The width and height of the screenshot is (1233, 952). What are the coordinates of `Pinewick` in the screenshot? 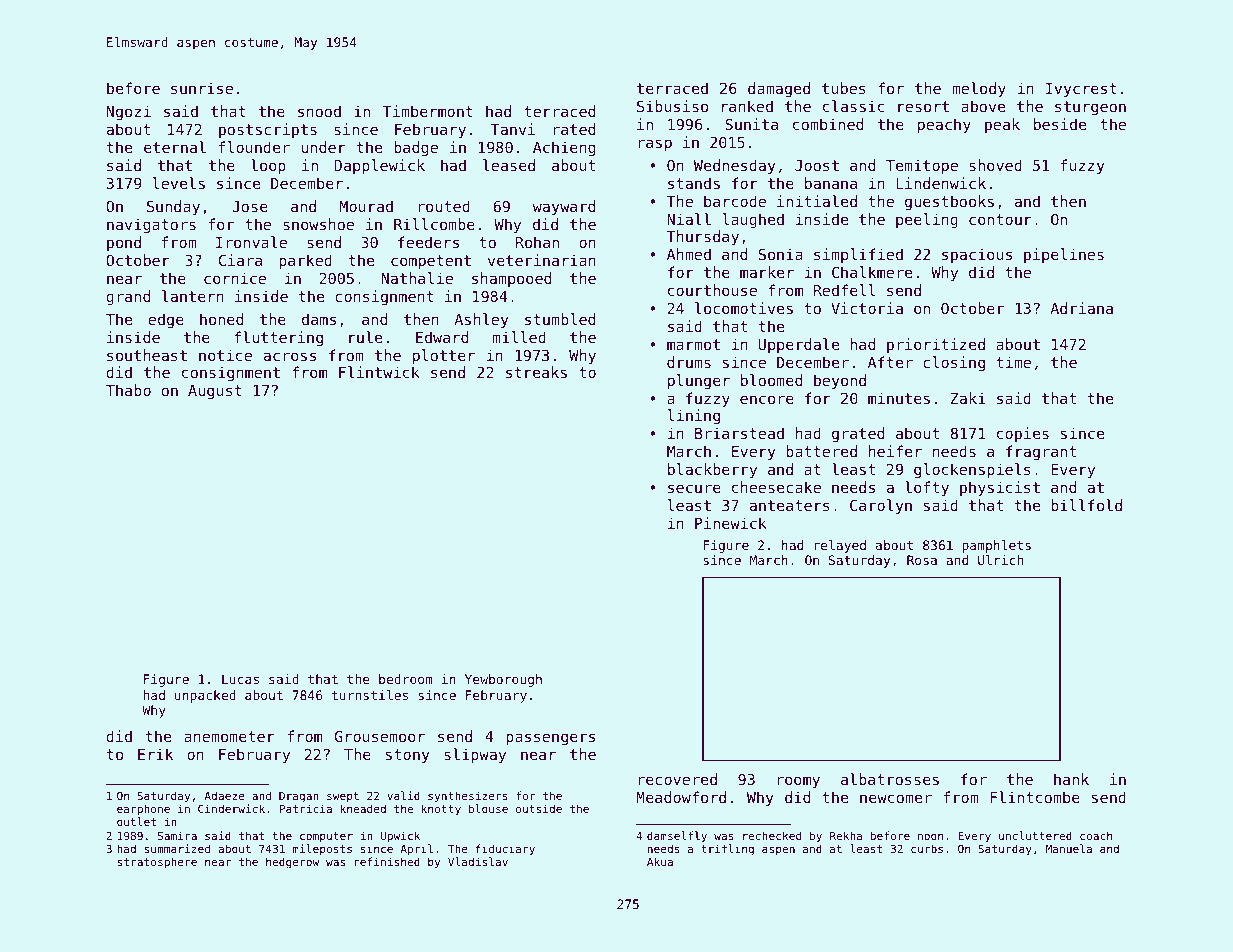 It's located at (731, 523).
